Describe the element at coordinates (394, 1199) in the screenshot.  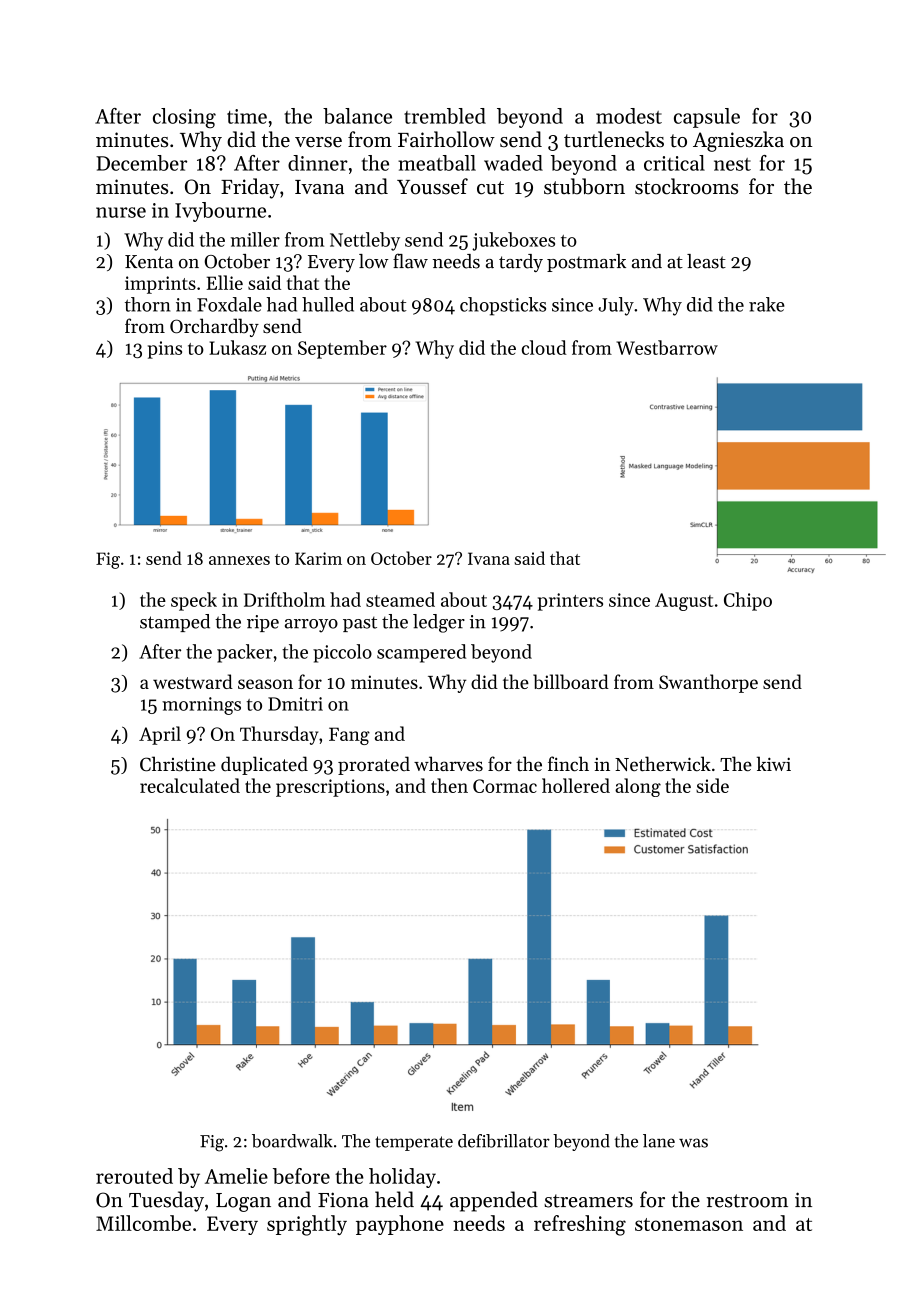
I see `held` at that location.
